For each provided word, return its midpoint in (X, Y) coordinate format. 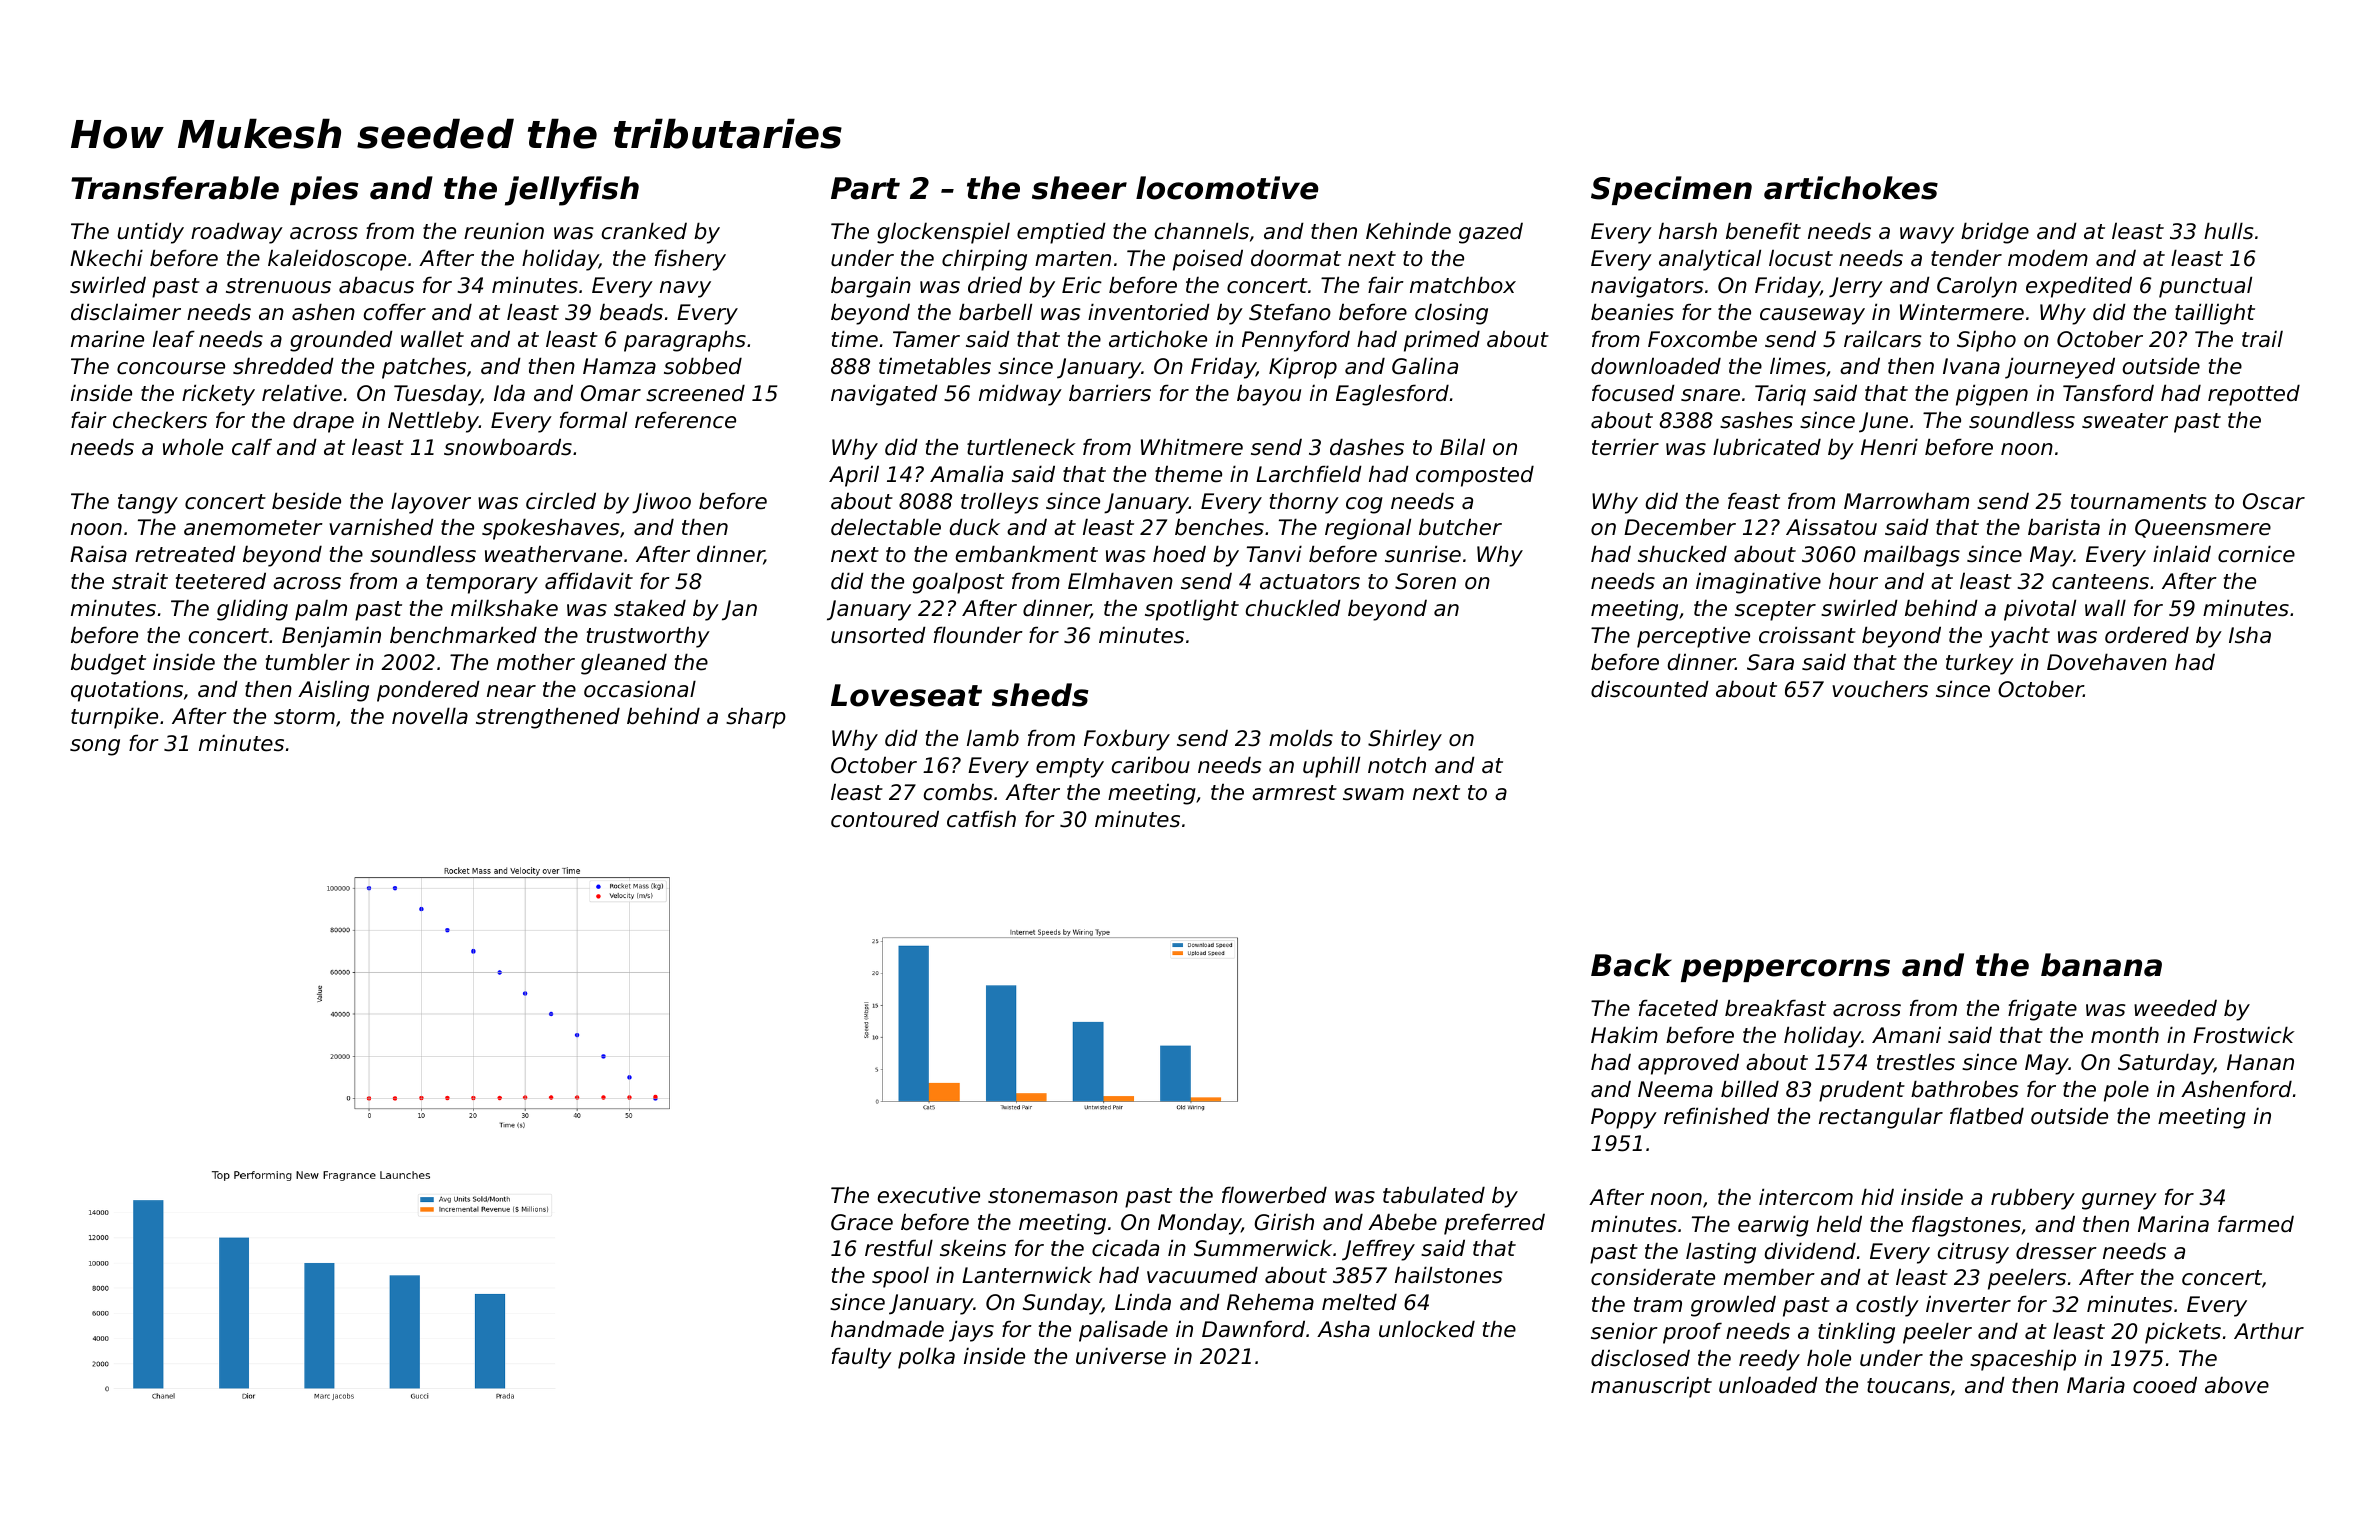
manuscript (1651, 1387)
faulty (862, 1358)
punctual (2205, 287)
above (2237, 1385)
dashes (1367, 447)
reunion (504, 231)
